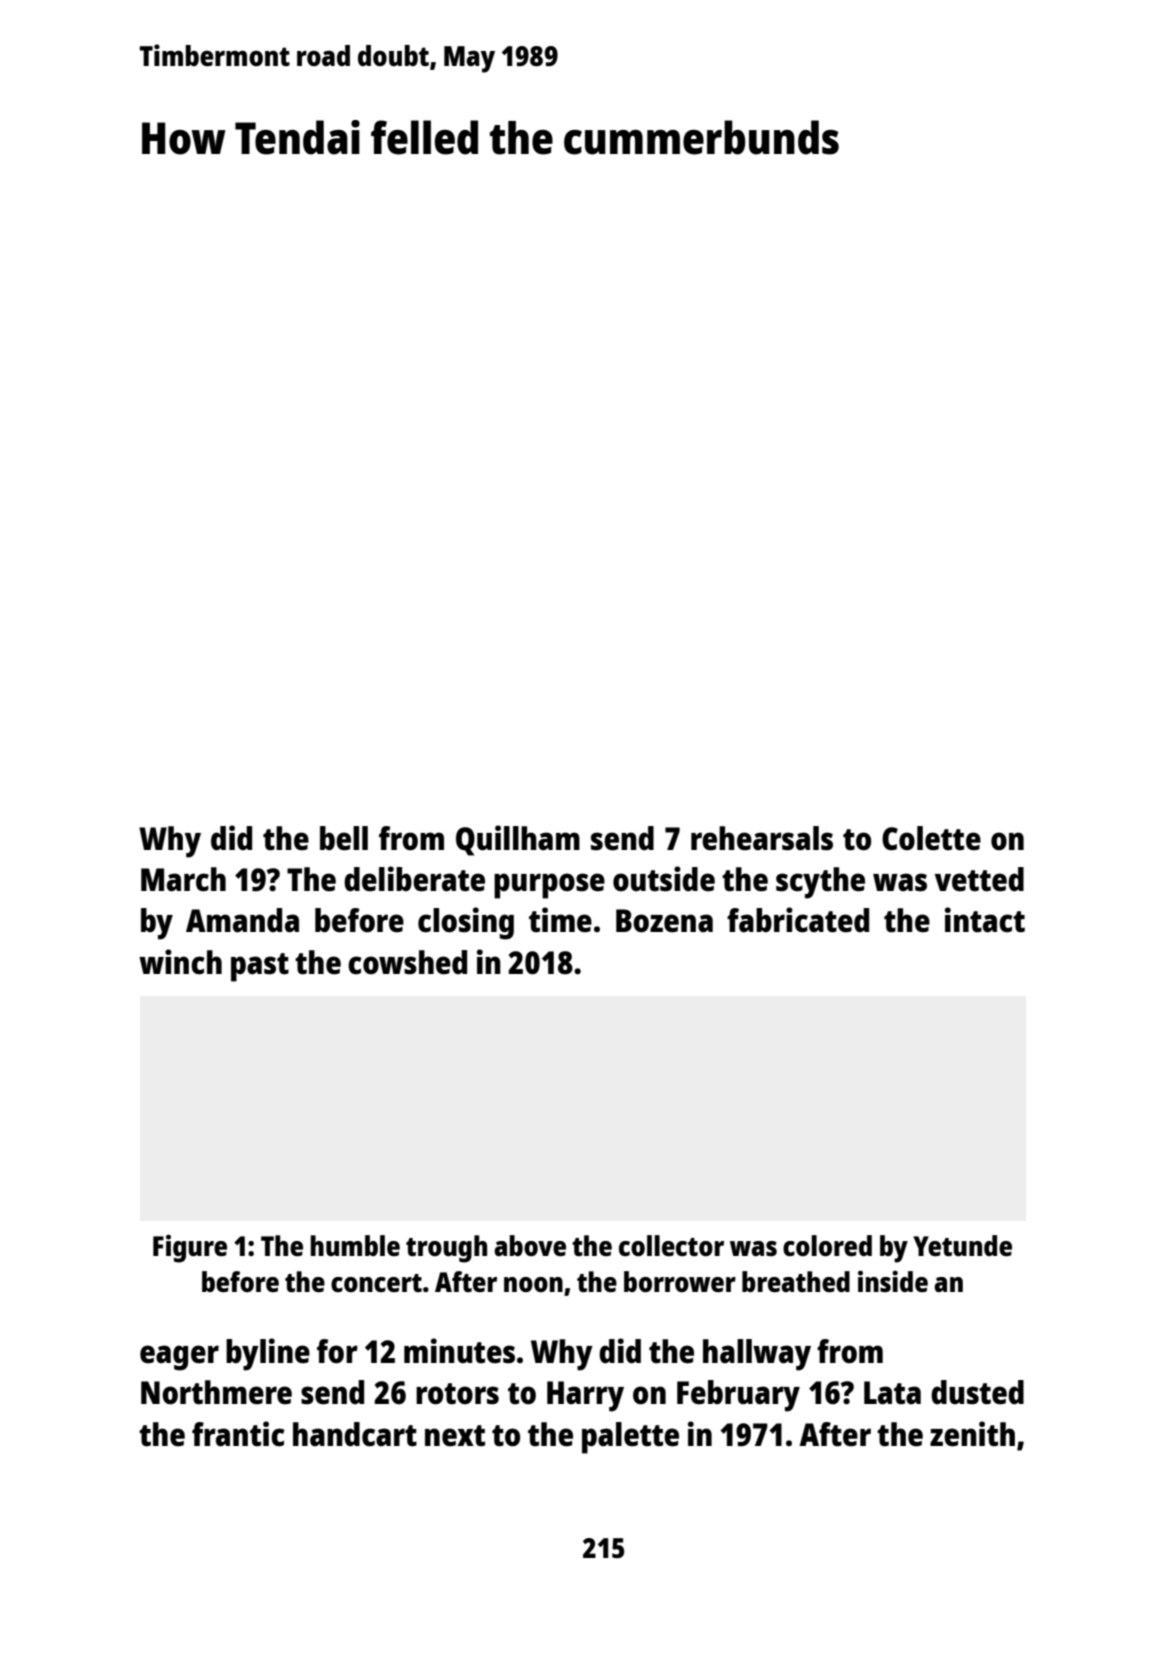 The width and height of the document is (1165, 1654). What do you see at coordinates (518, 840) in the document?
I see `Quillham` at bounding box center [518, 840].
